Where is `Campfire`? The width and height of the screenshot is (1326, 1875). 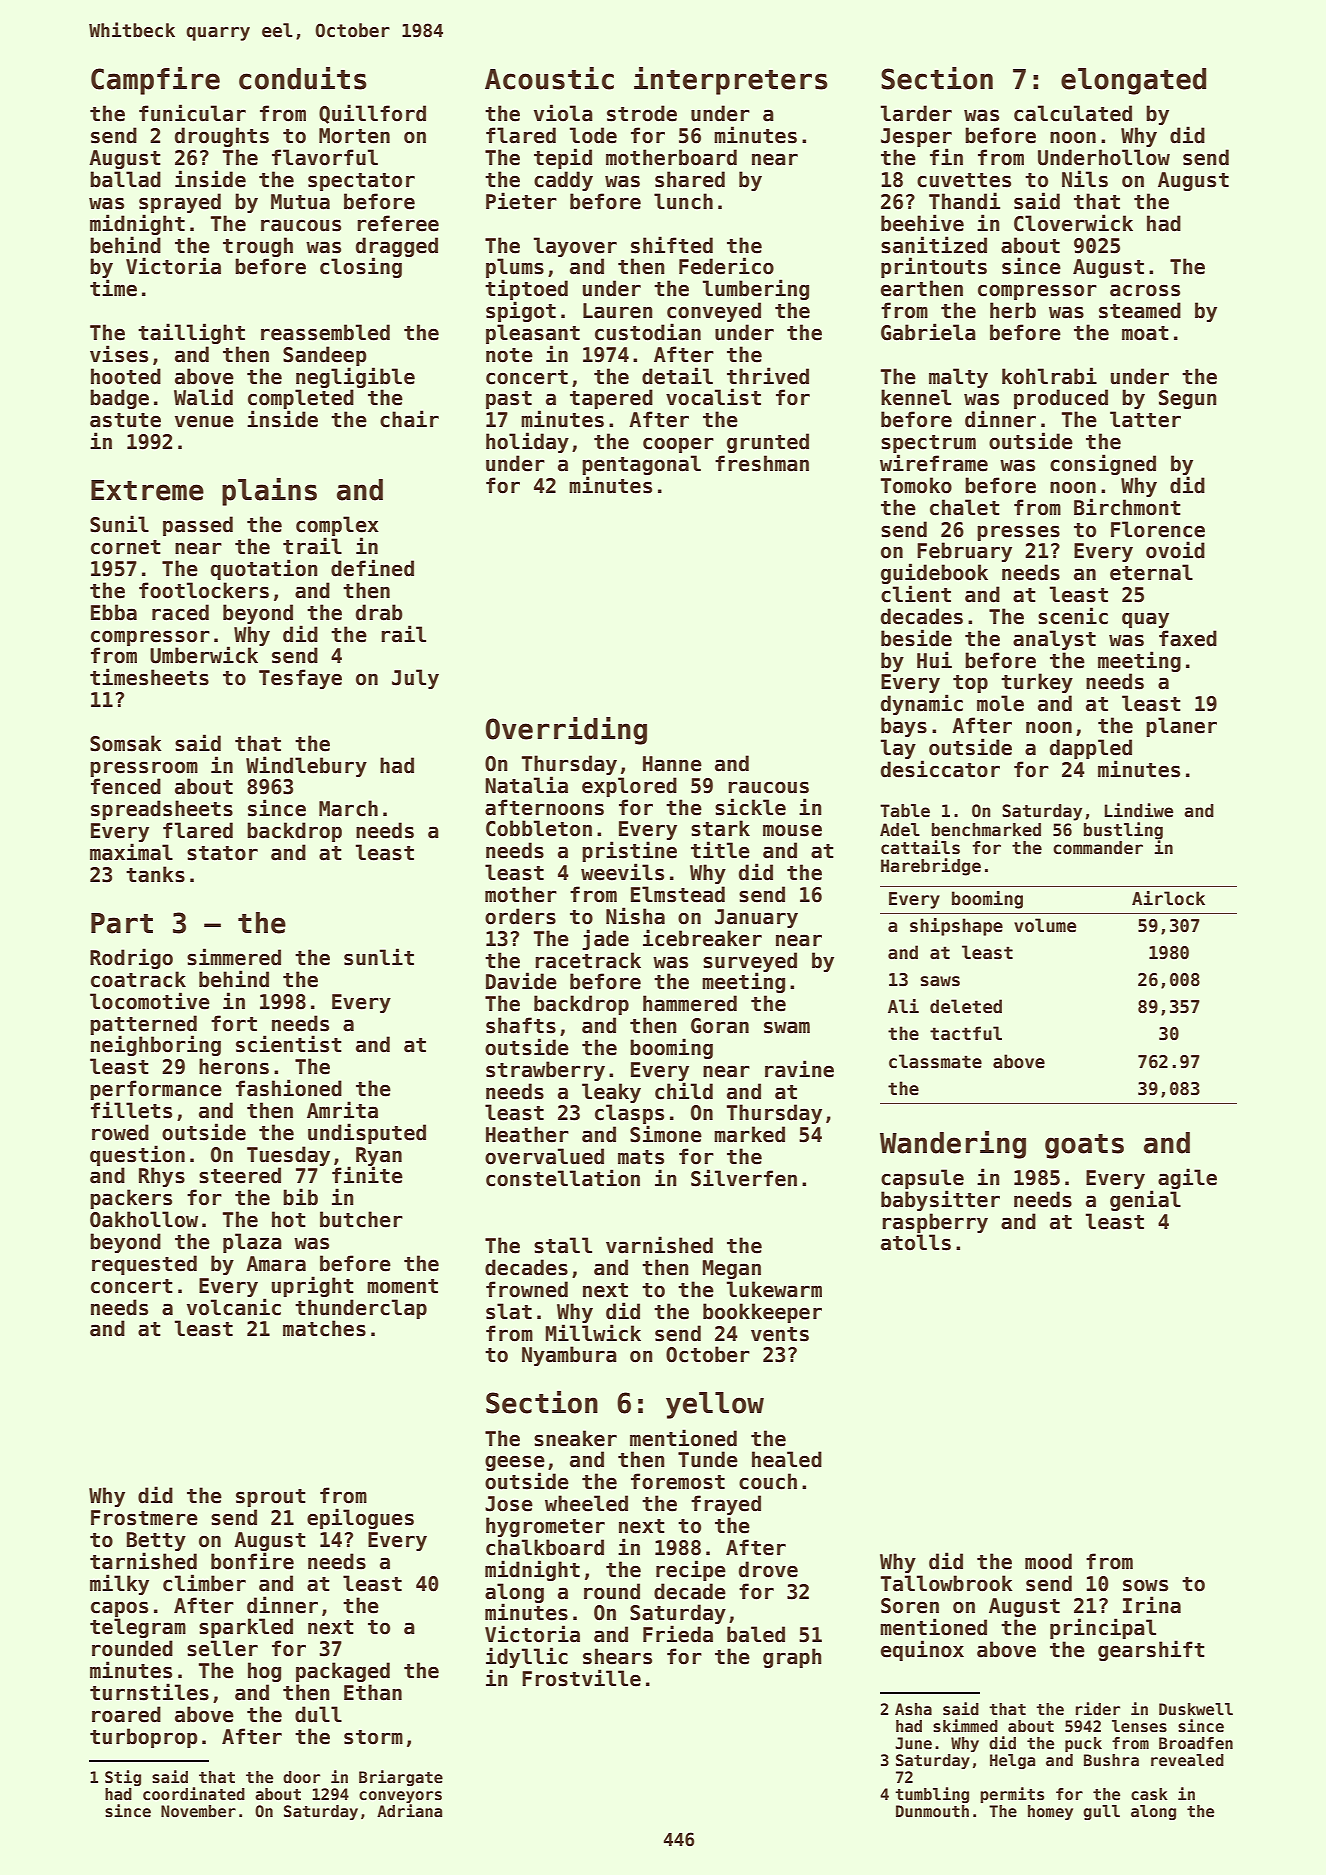
Campfire is located at coordinates (155, 81).
